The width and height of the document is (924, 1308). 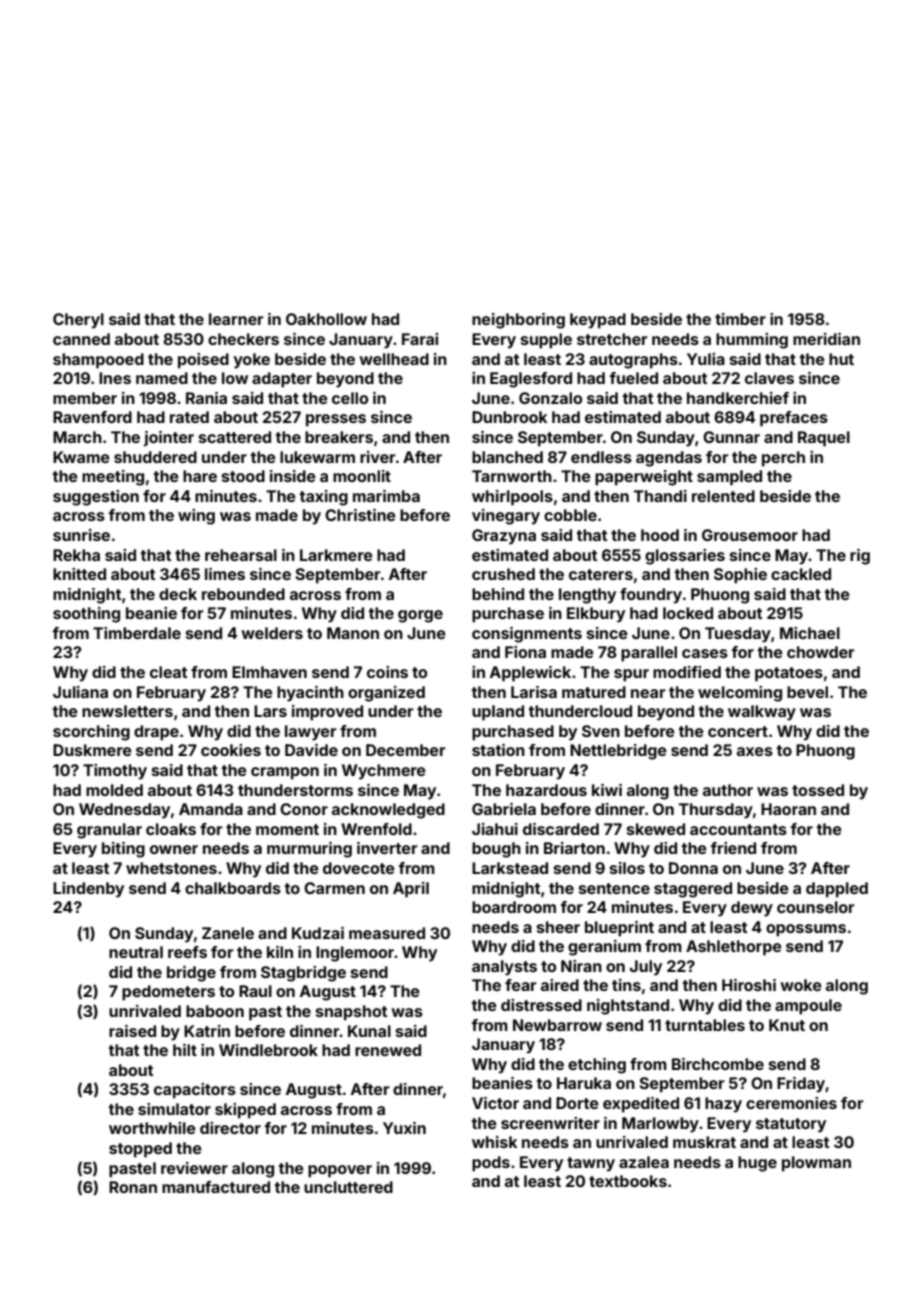 What do you see at coordinates (518, 321) in the document?
I see `neighboring` at bounding box center [518, 321].
